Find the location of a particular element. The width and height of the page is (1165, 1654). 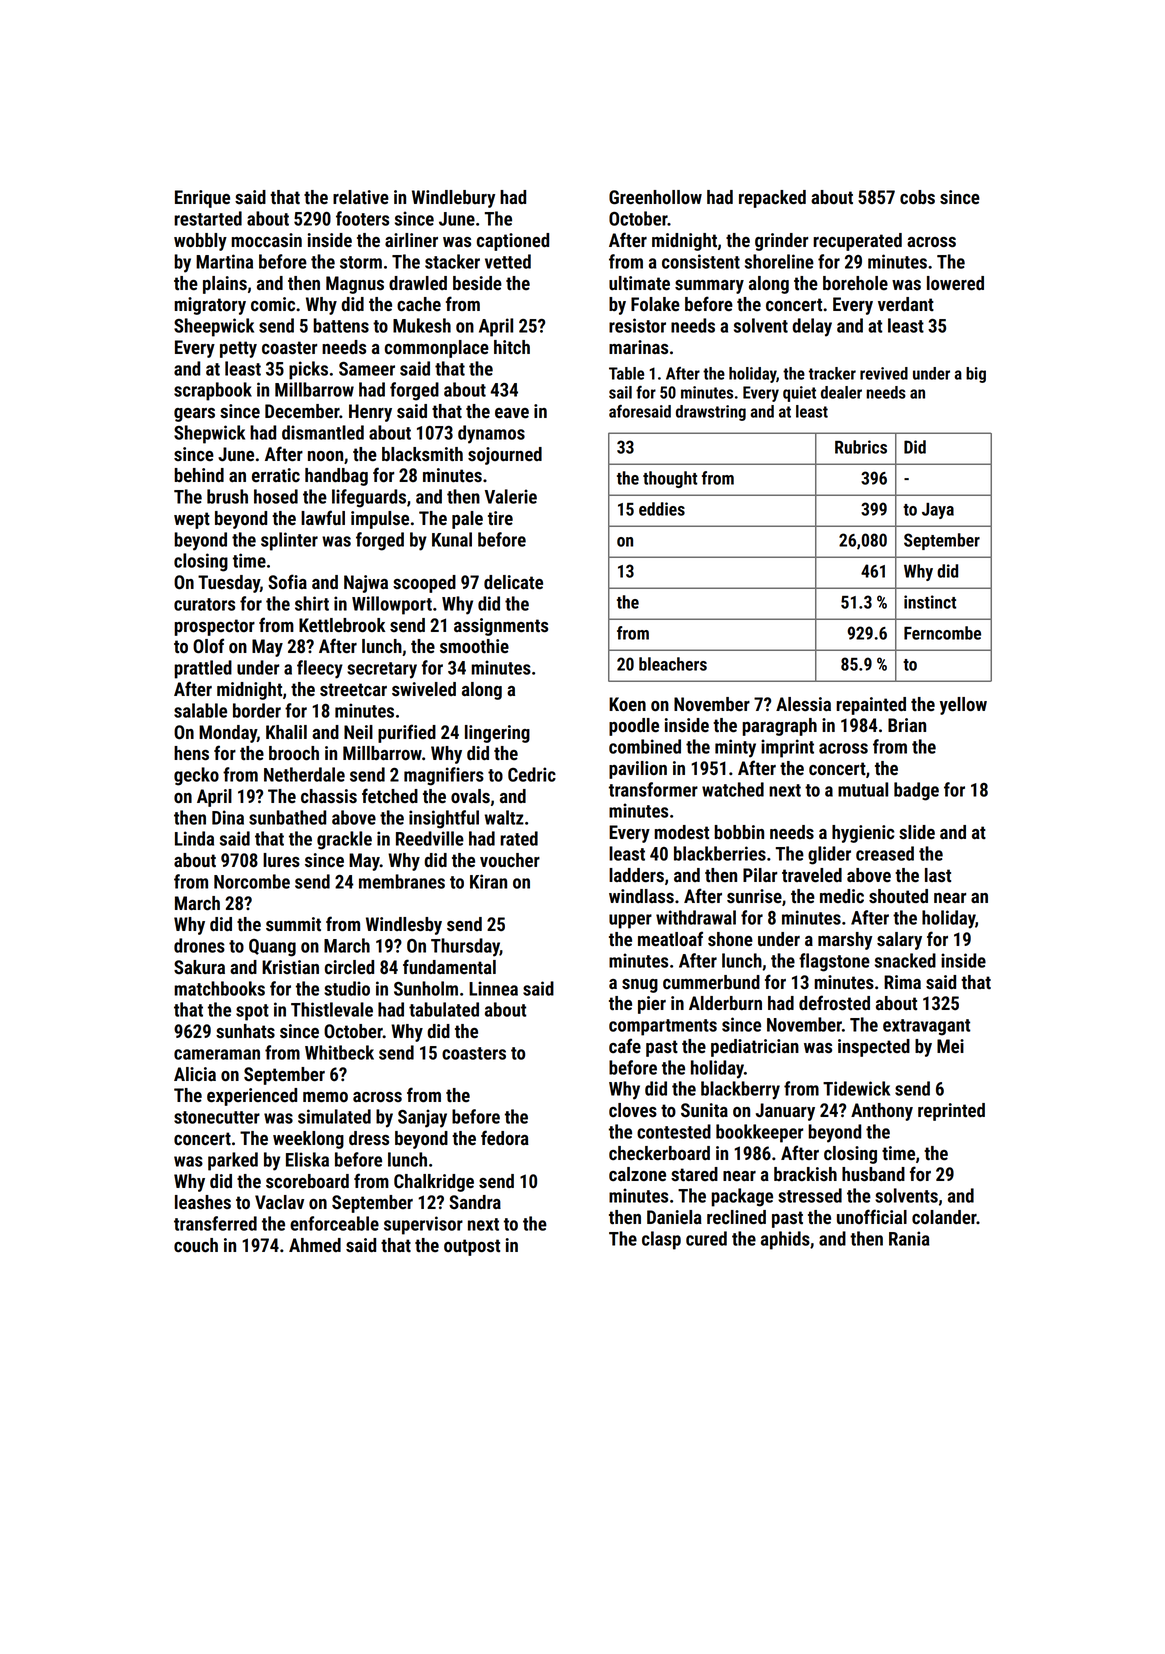

repacked is located at coordinates (772, 199).
